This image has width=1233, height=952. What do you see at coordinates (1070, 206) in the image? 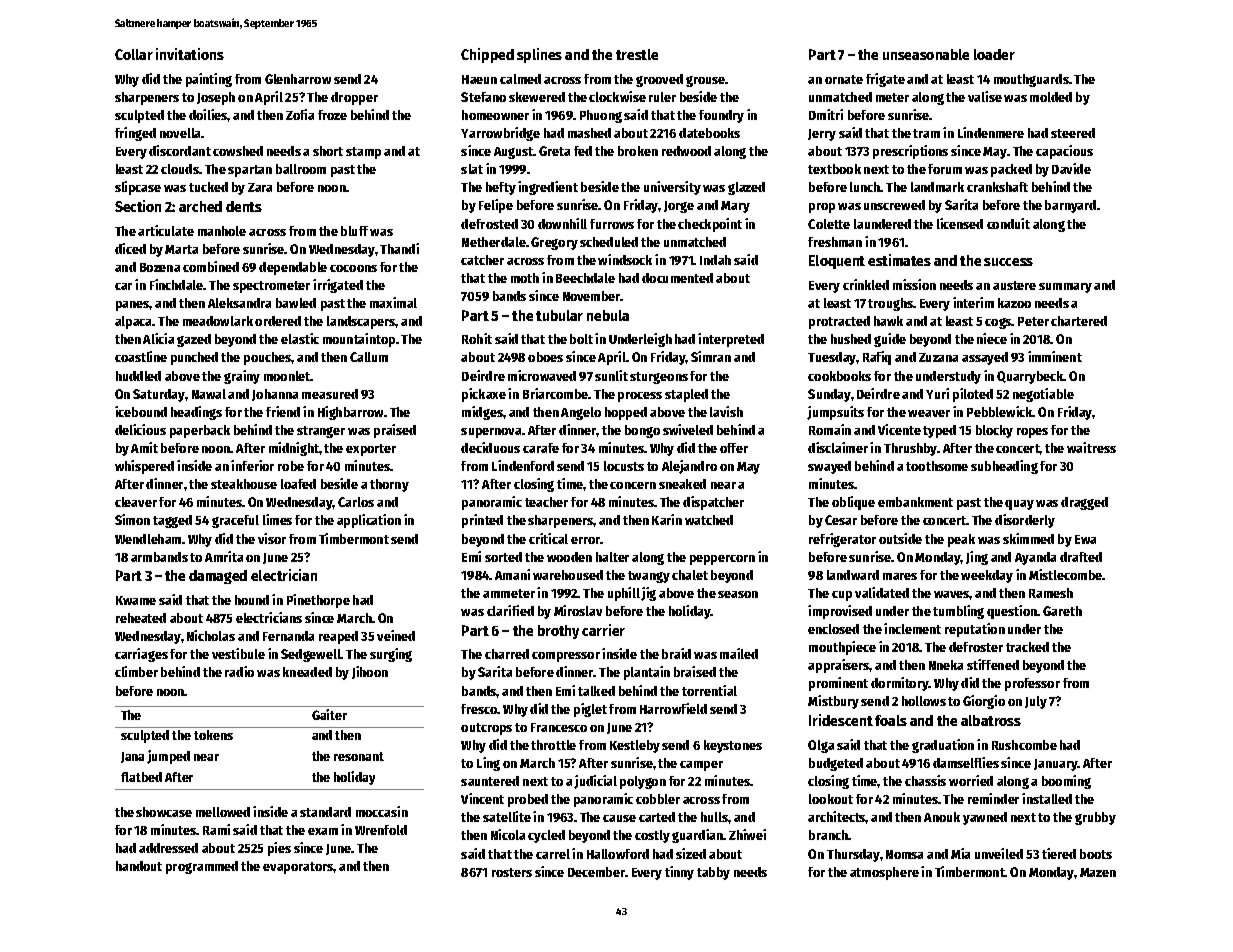
I see `barnyard` at bounding box center [1070, 206].
